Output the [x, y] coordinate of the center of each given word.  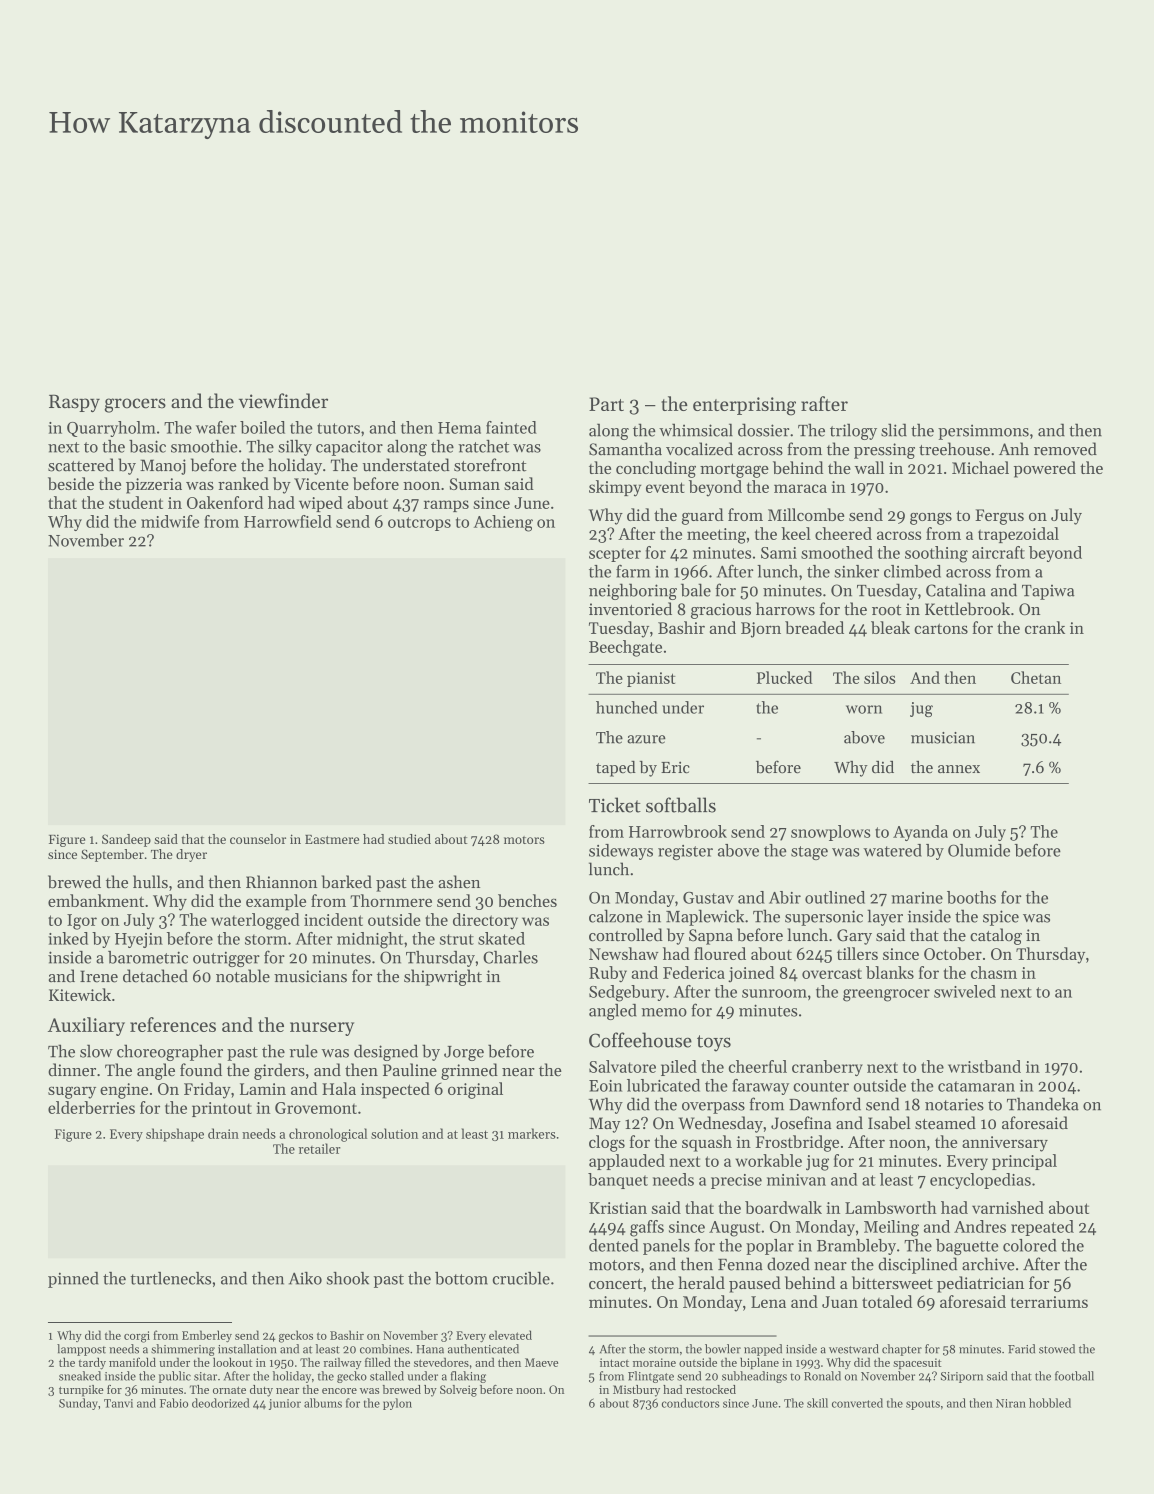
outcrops [419, 524]
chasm [994, 972]
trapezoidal [1018, 535]
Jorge [464, 1053]
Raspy [74, 403]
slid [894, 430]
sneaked [80, 1376]
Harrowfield [288, 521]
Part [606, 404]
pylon [397, 1404]
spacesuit [917, 1363]
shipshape [175, 1135]
